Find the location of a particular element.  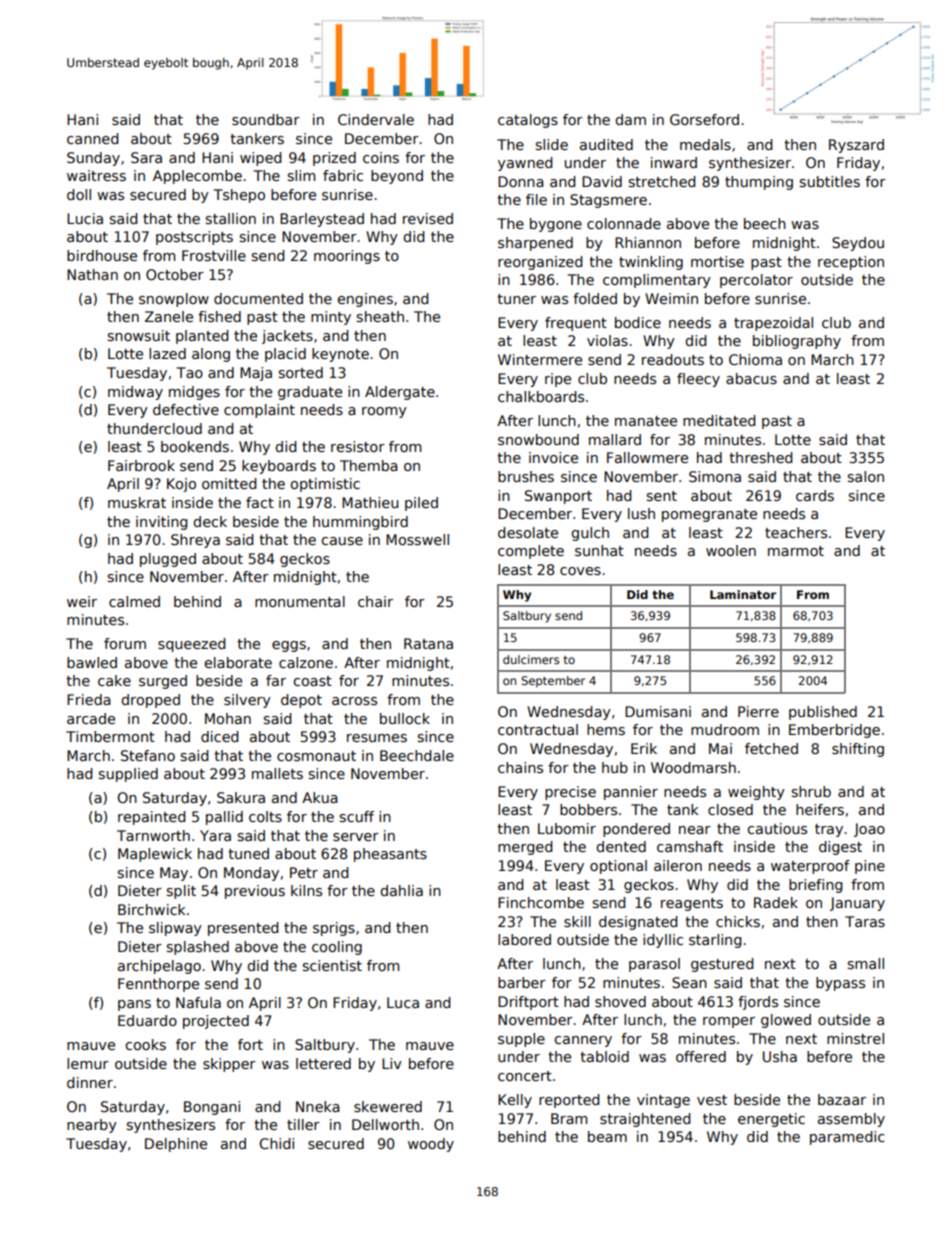

Delphine is located at coordinates (176, 1145).
